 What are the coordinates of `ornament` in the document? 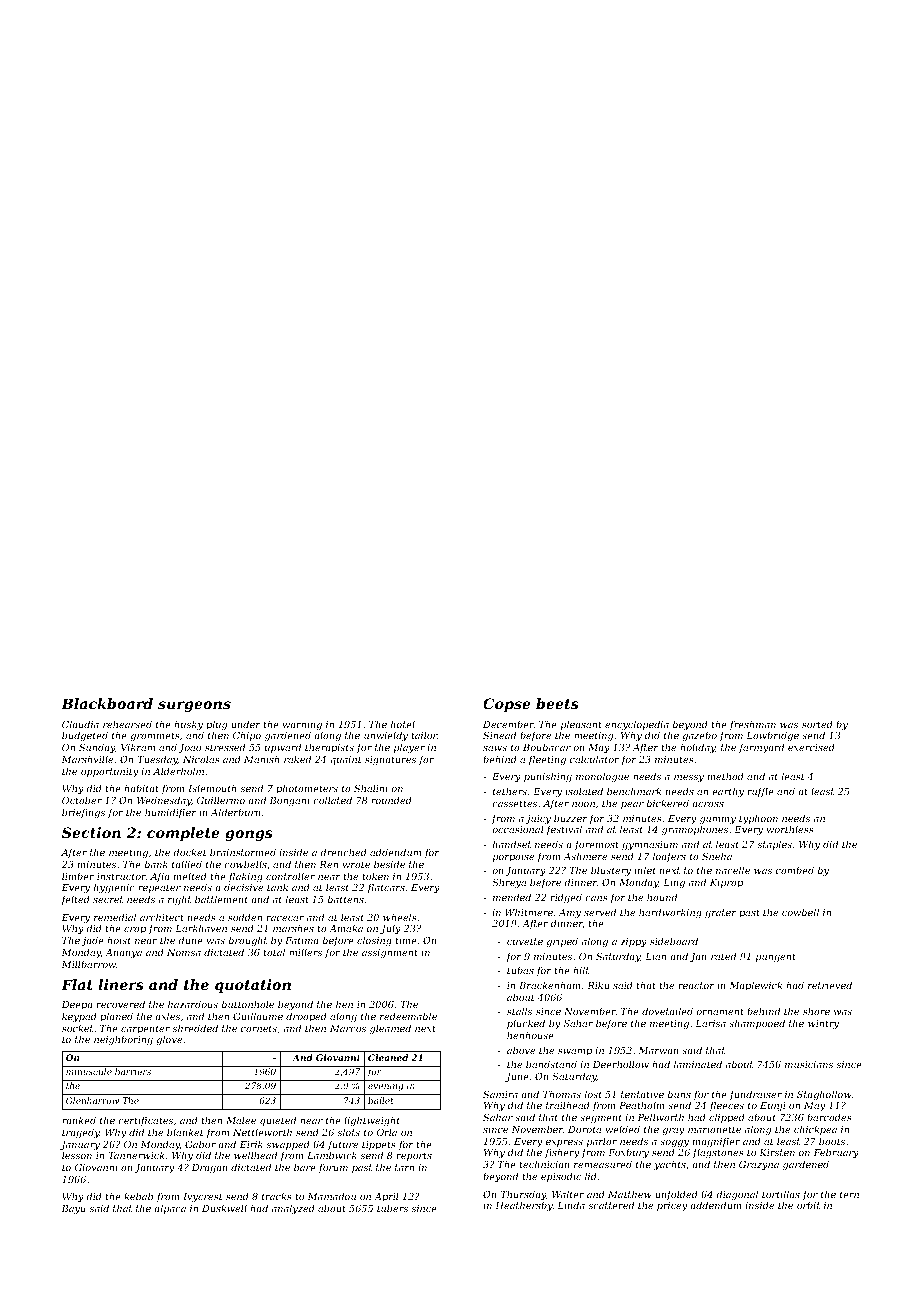 It's located at (720, 1011).
